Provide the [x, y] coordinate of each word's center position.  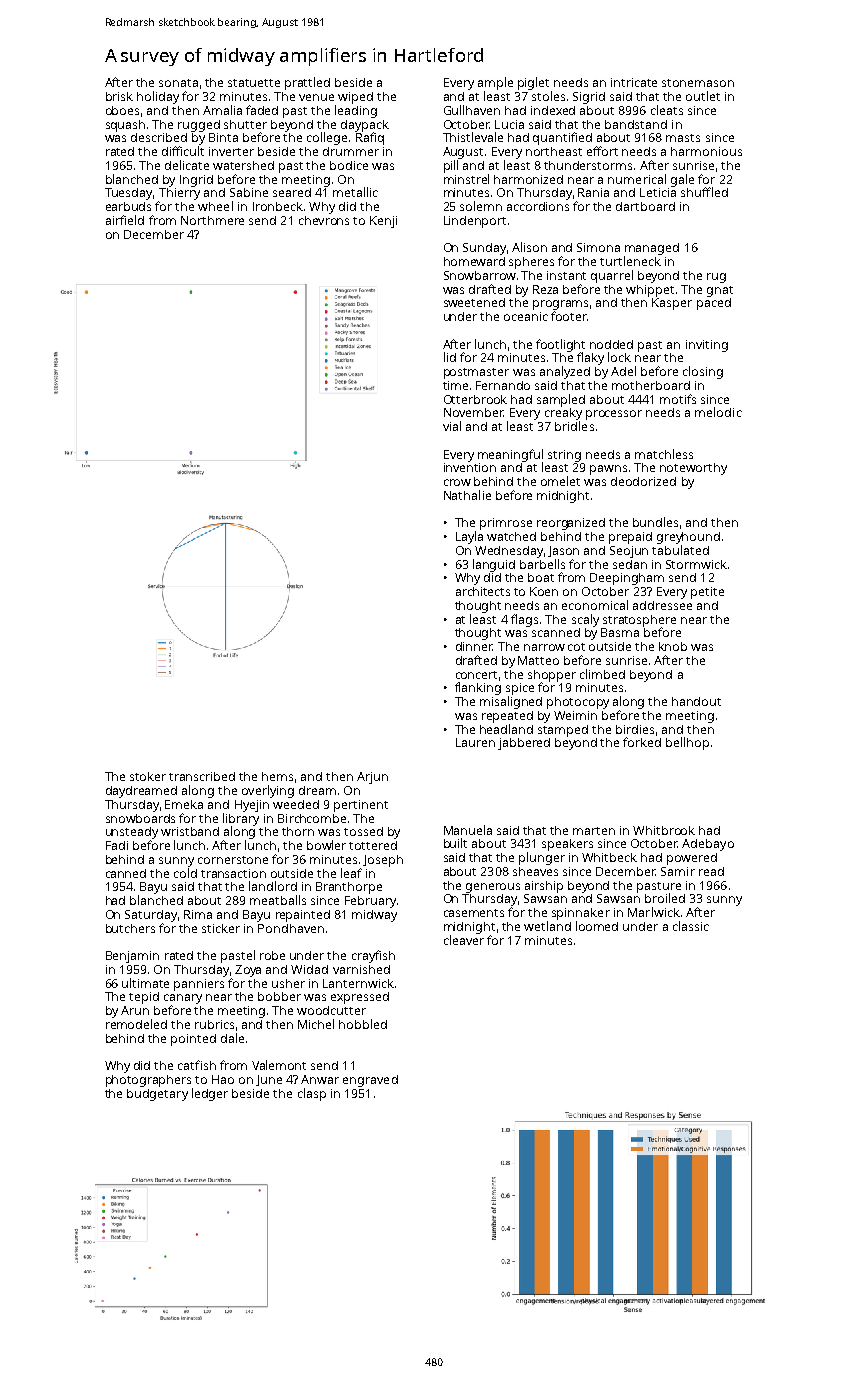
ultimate [145, 983]
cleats [667, 110]
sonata [178, 83]
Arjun [372, 778]
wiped [355, 98]
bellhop [687, 743]
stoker [148, 776]
